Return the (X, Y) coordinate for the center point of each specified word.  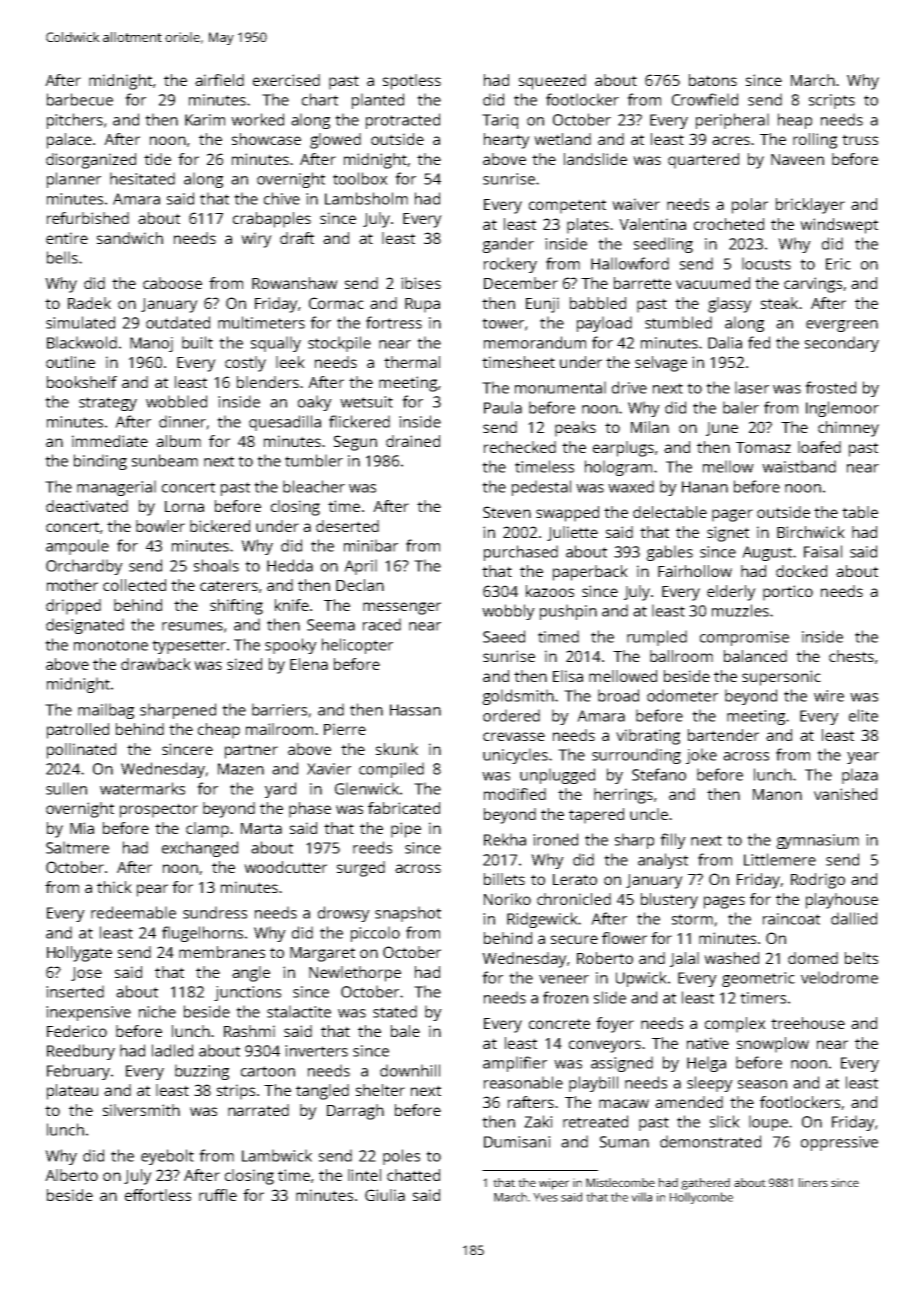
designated (85, 626)
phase (310, 810)
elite (863, 715)
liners (813, 1182)
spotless (412, 82)
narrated (258, 1110)
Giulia (385, 1195)
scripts (832, 101)
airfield (219, 80)
